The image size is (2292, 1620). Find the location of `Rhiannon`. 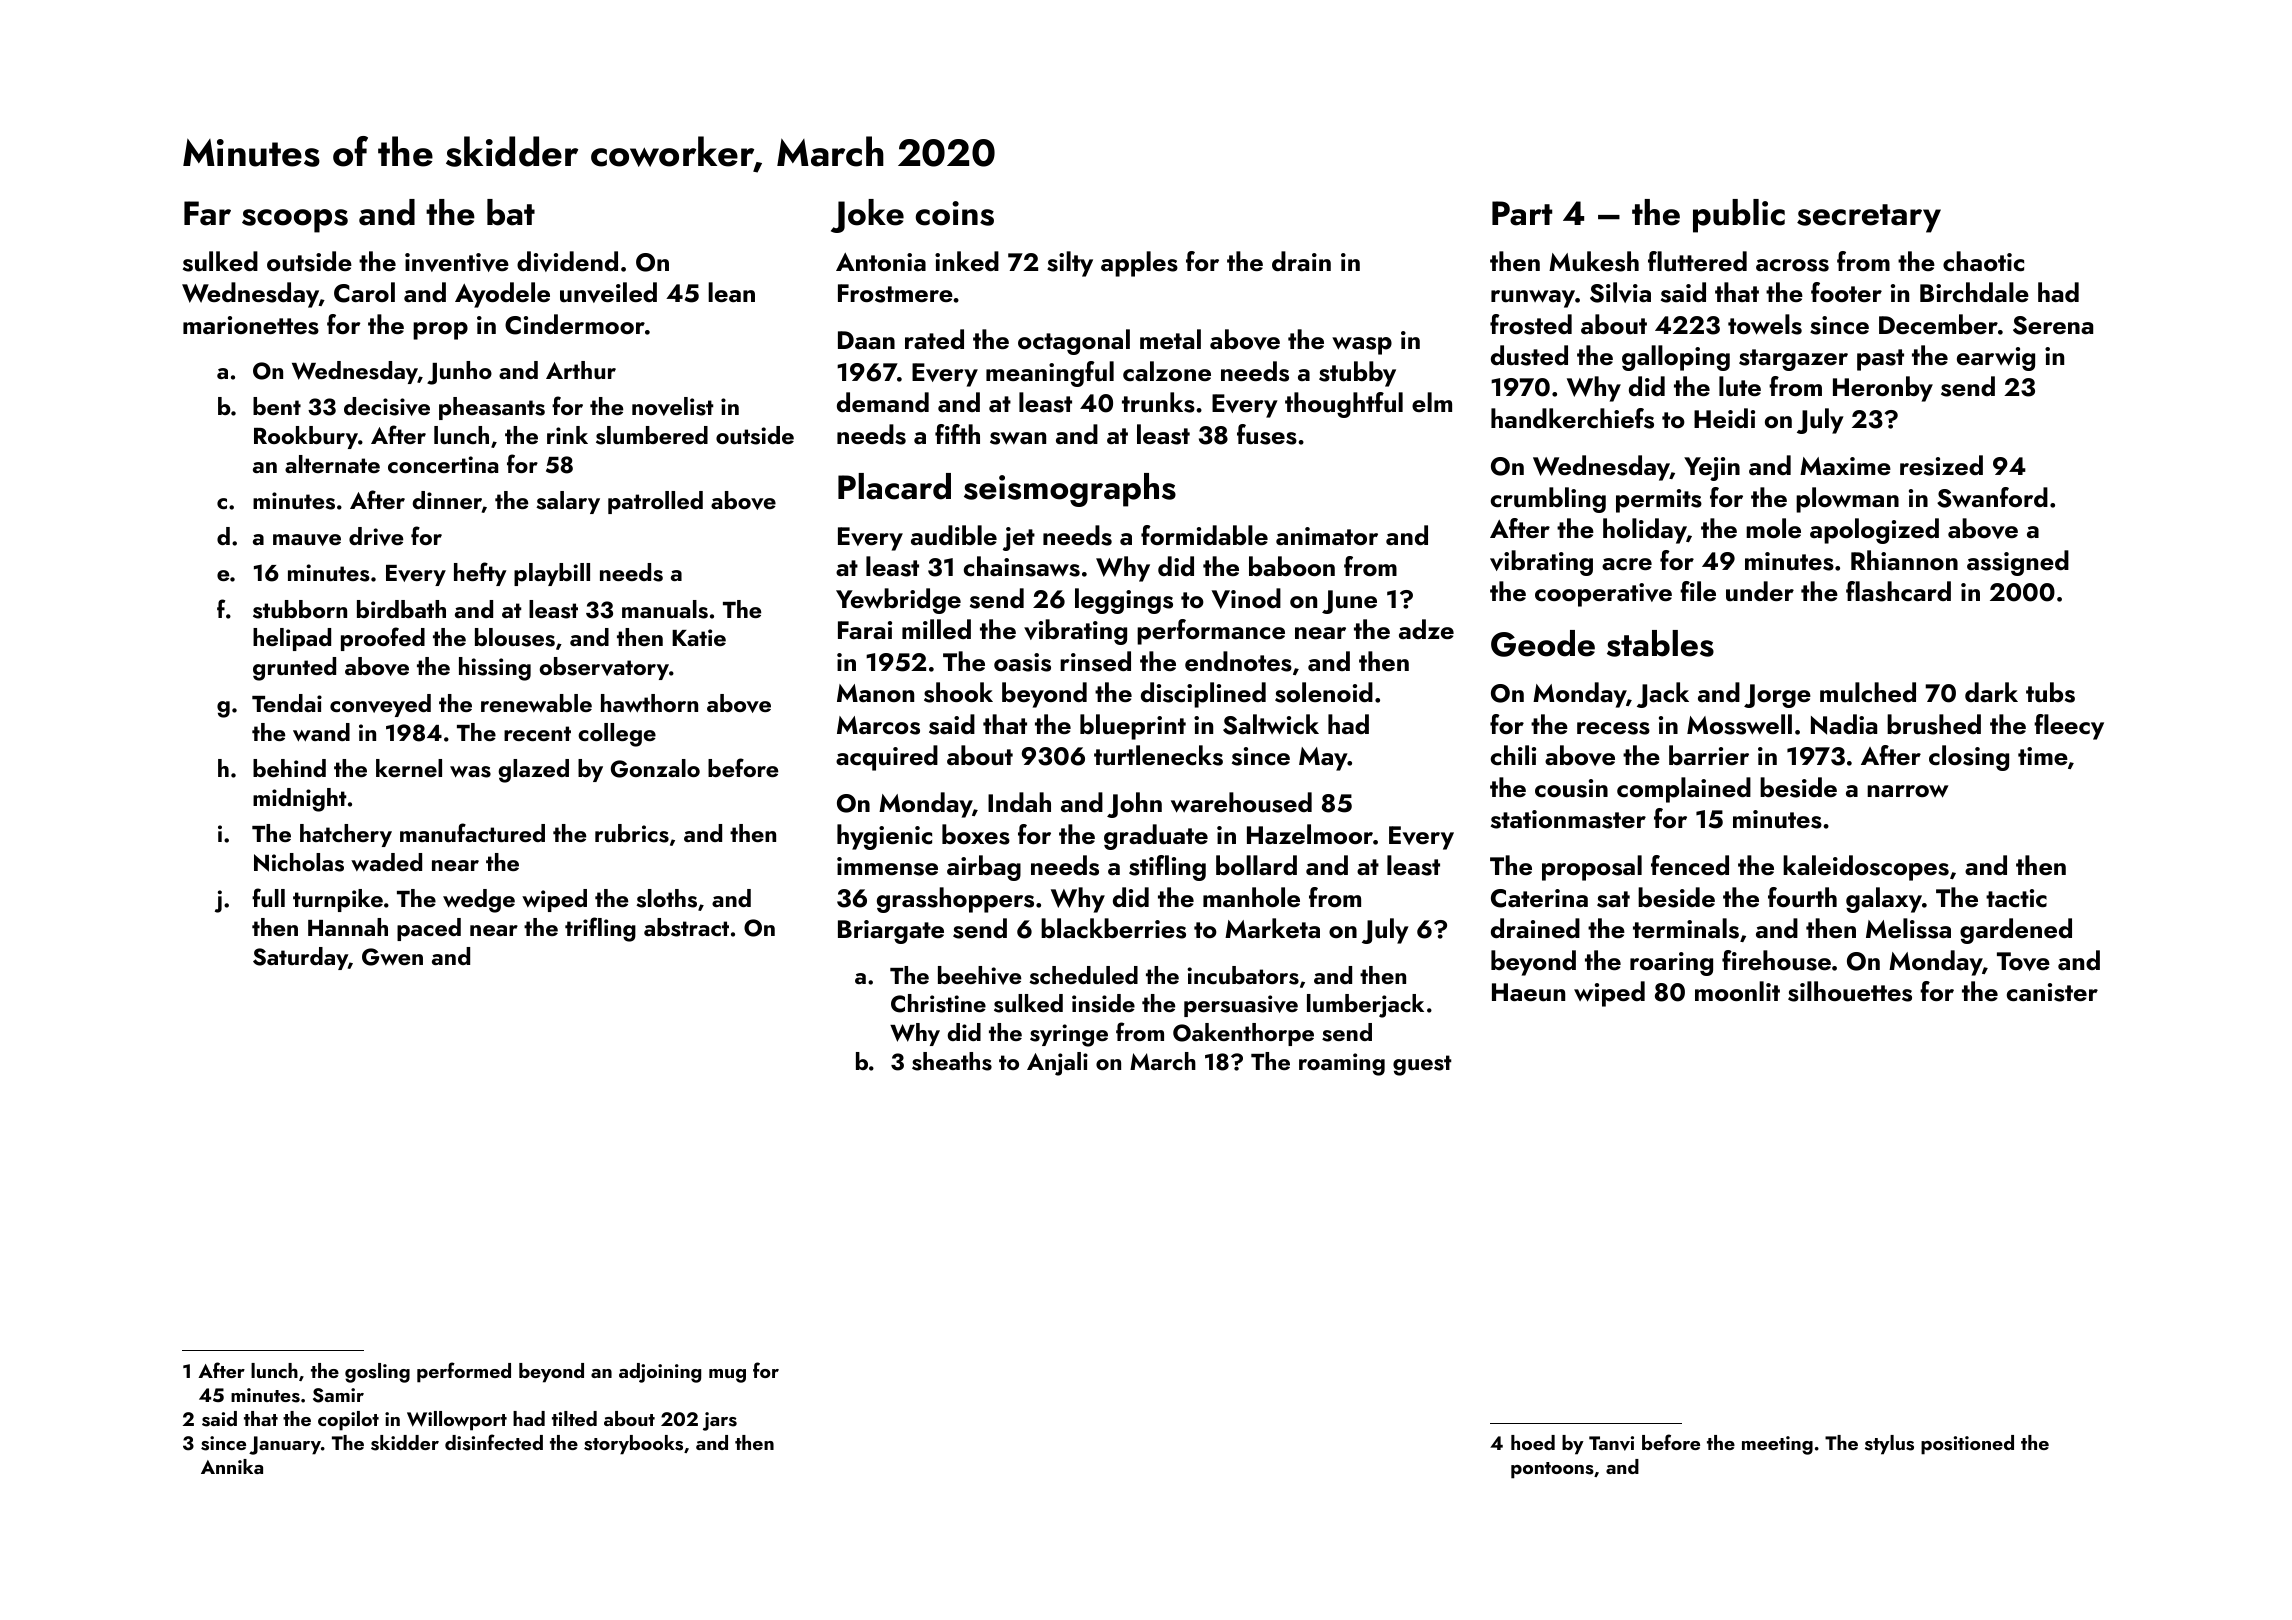

Rhiannon is located at coordinates (1904, 560).
